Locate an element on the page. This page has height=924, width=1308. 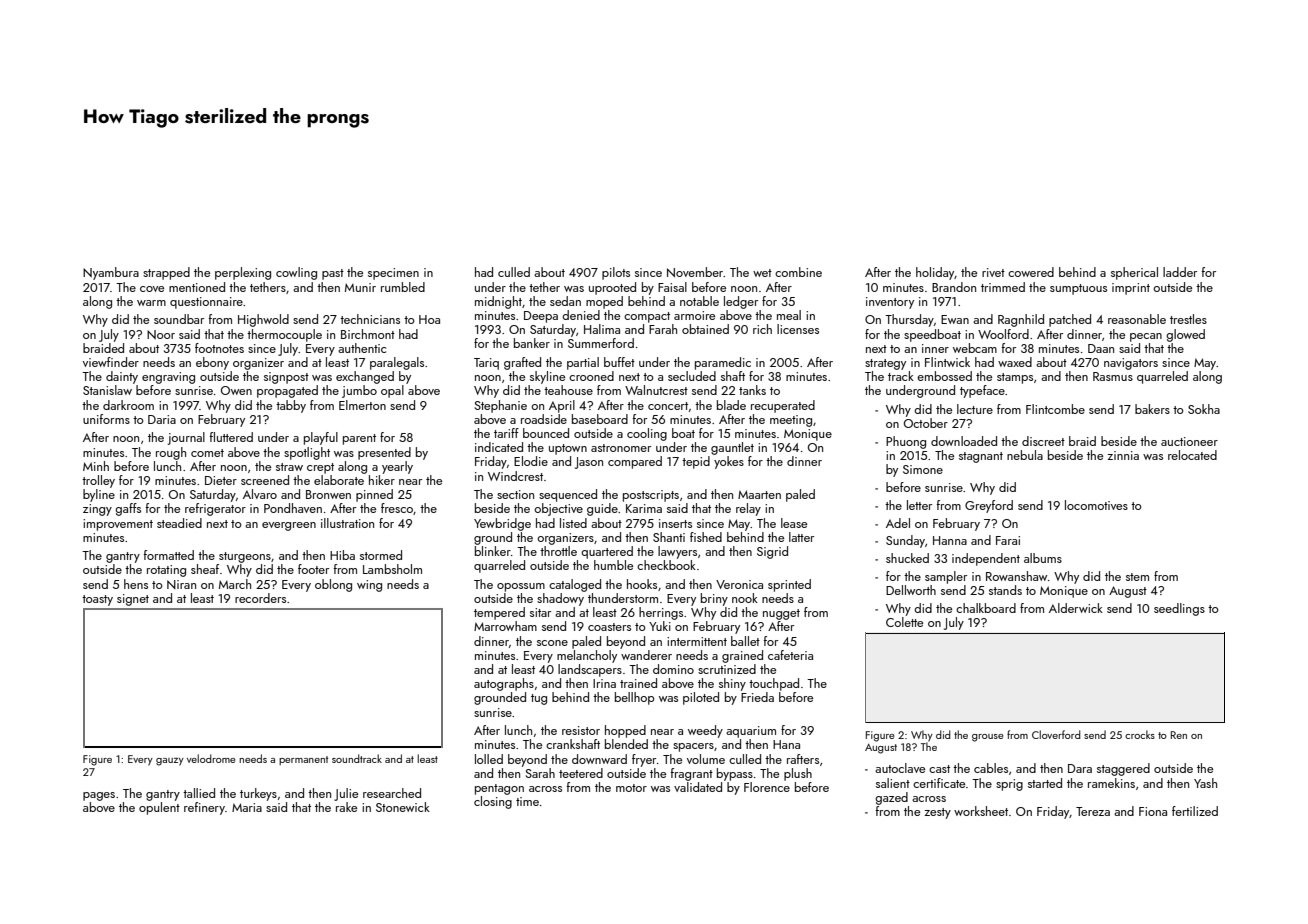
navigators is located at coordinates (1131, 364).
